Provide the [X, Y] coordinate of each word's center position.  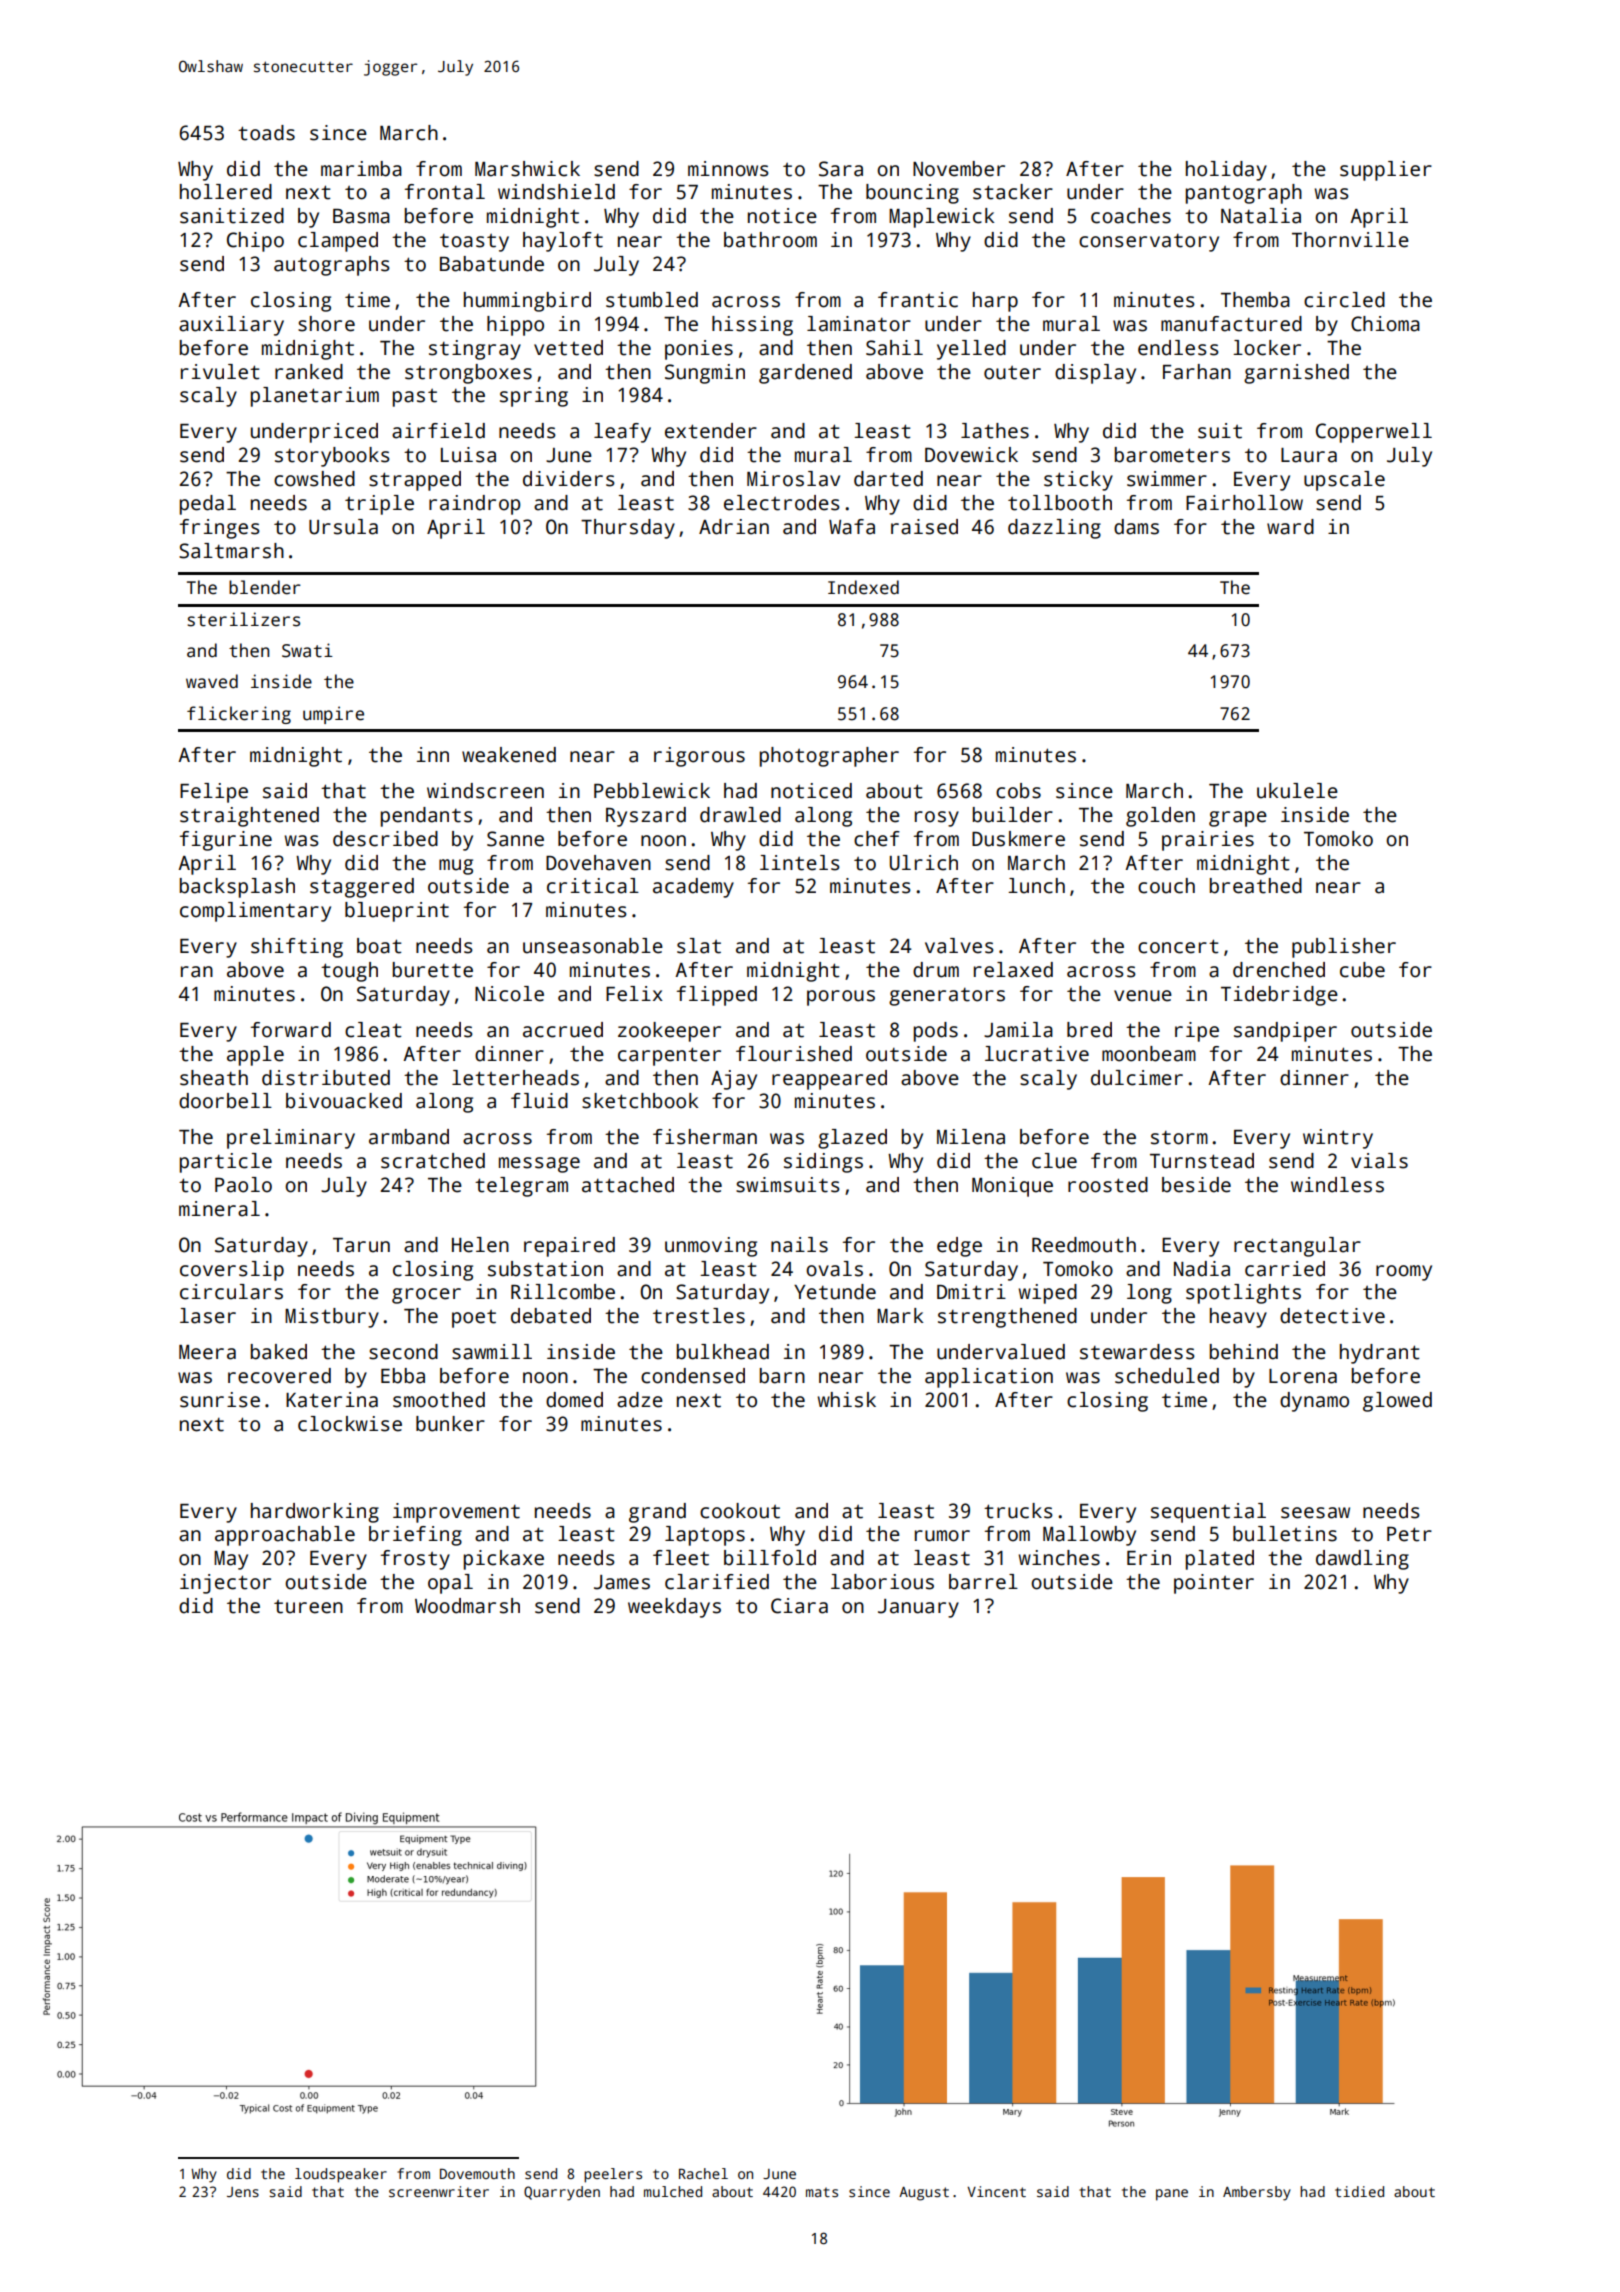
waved [212, 681]
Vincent [996, 2191]
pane [1172, 2195]
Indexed [863, 587]
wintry [1338, 1139]
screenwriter [439, 2191]
